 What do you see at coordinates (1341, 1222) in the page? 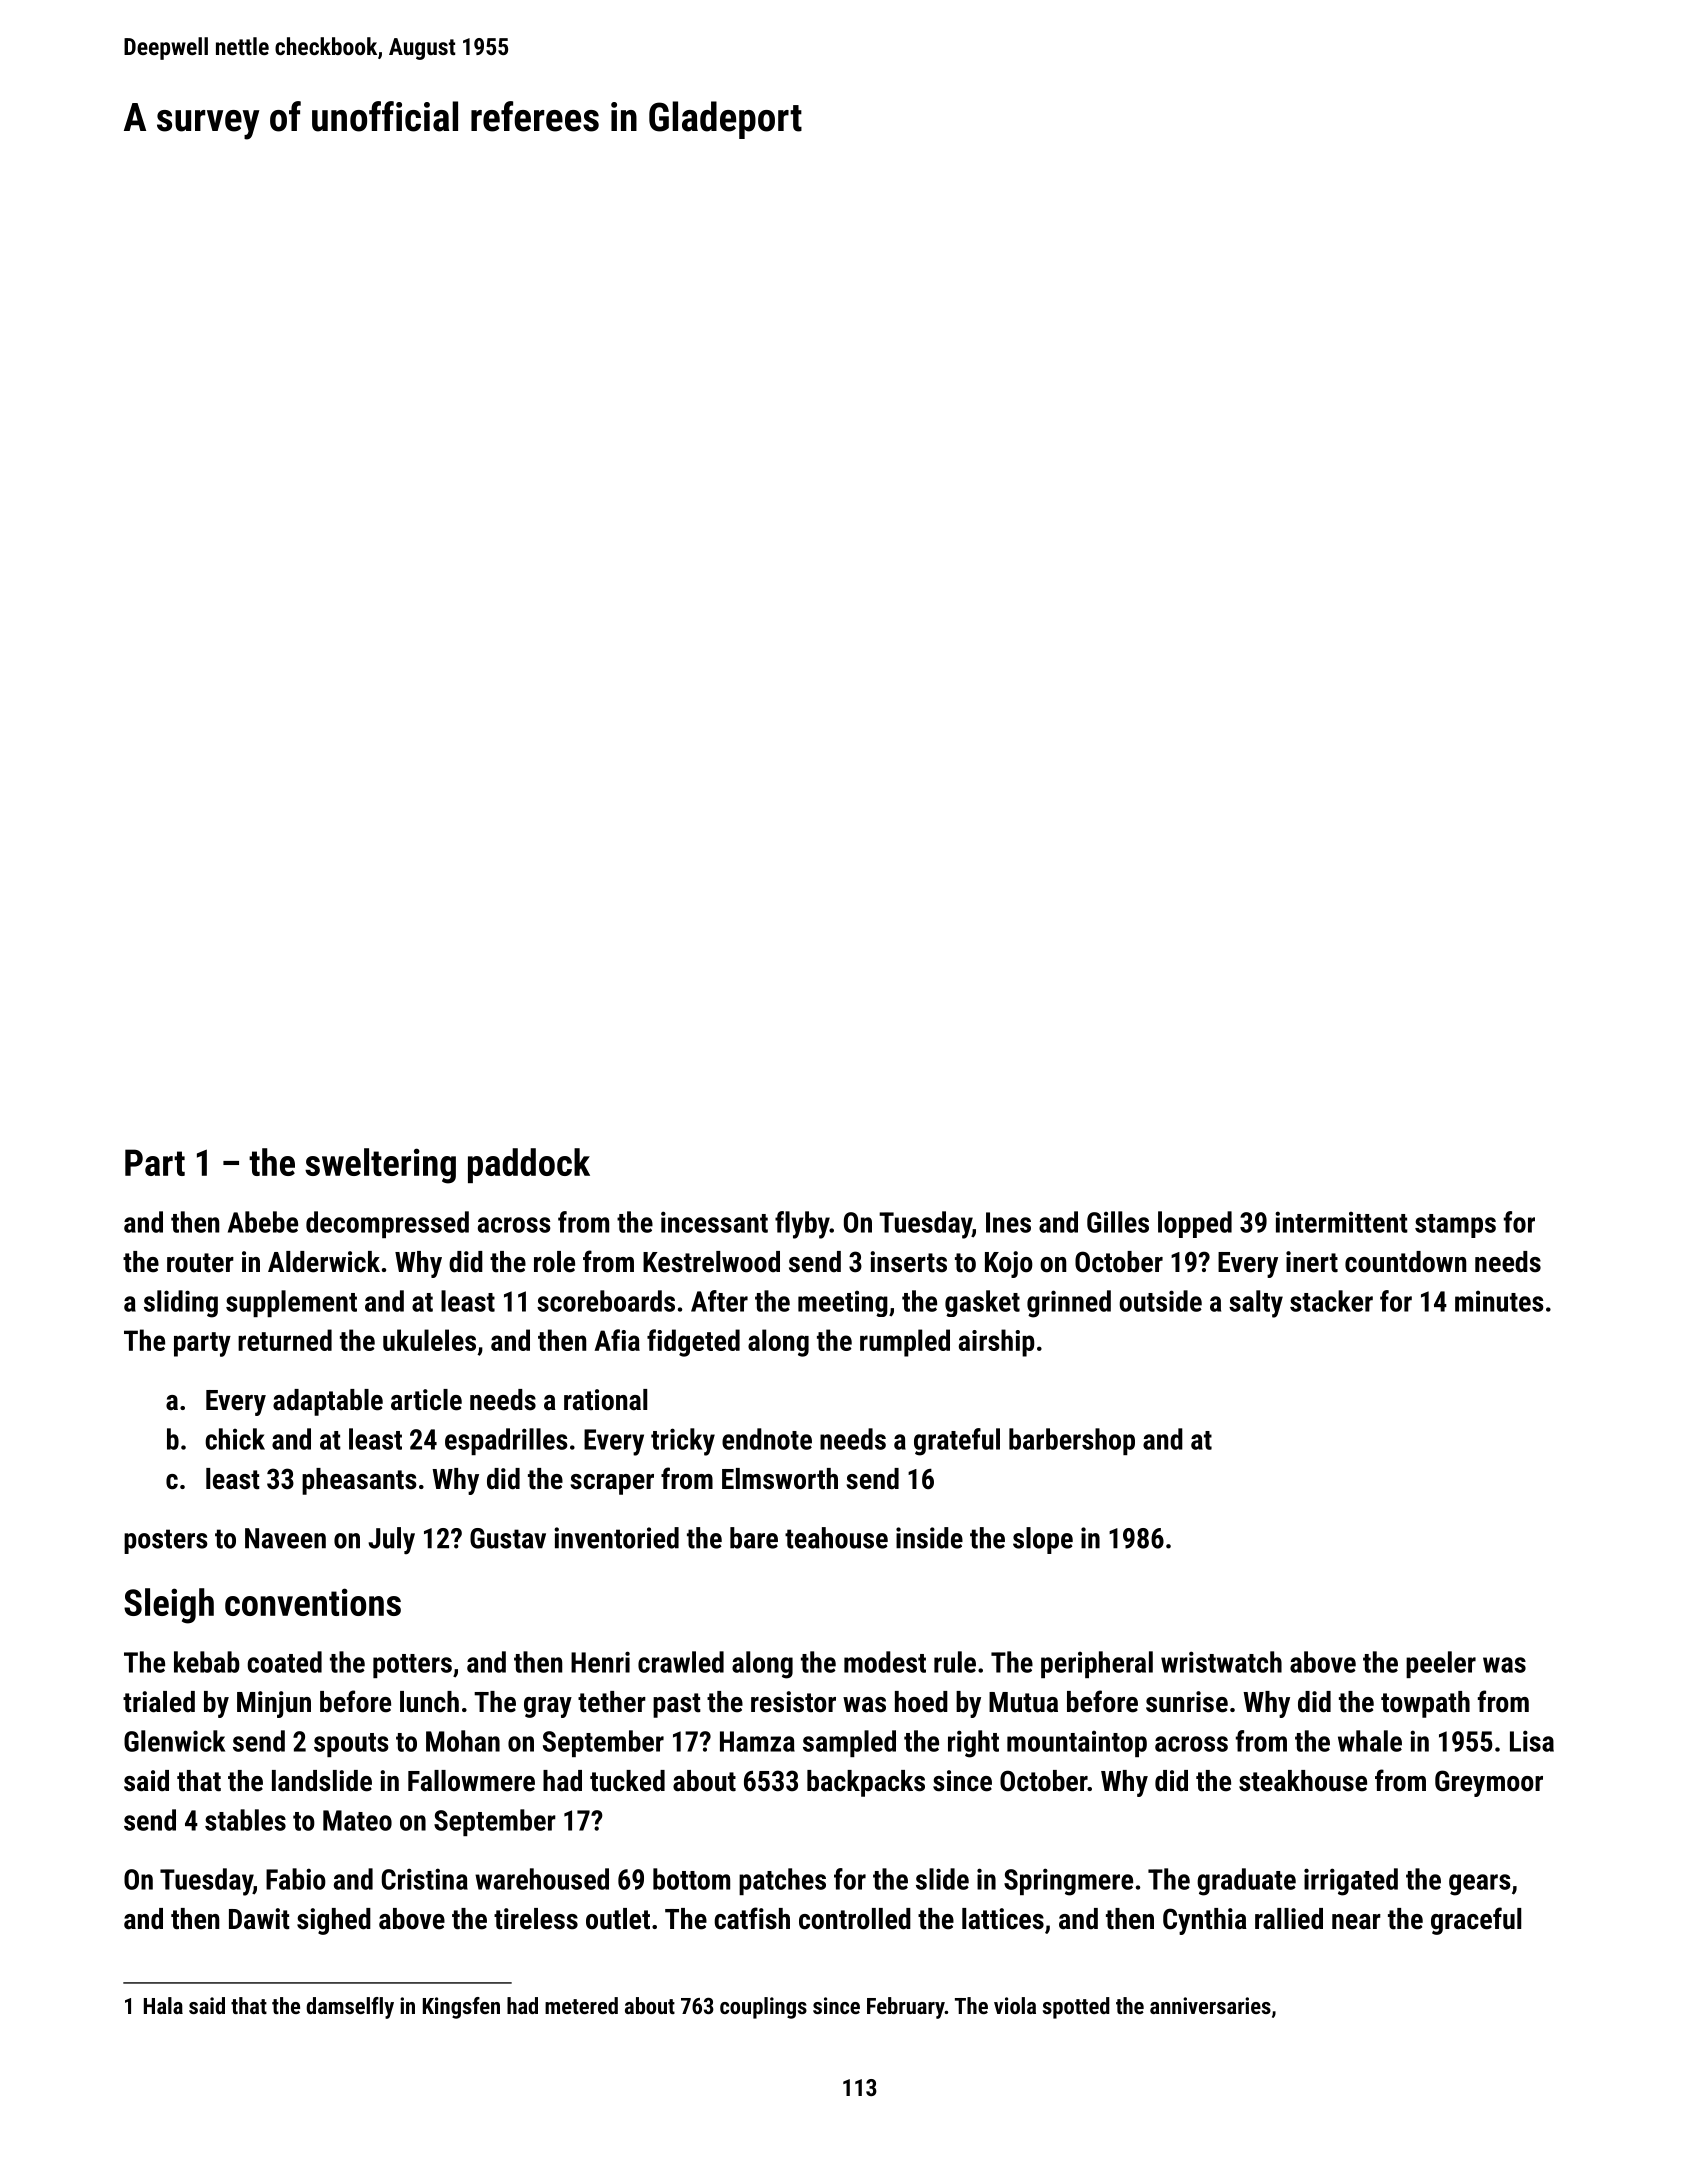
I see `intermittent` at bounding box center [1341, 1222].
